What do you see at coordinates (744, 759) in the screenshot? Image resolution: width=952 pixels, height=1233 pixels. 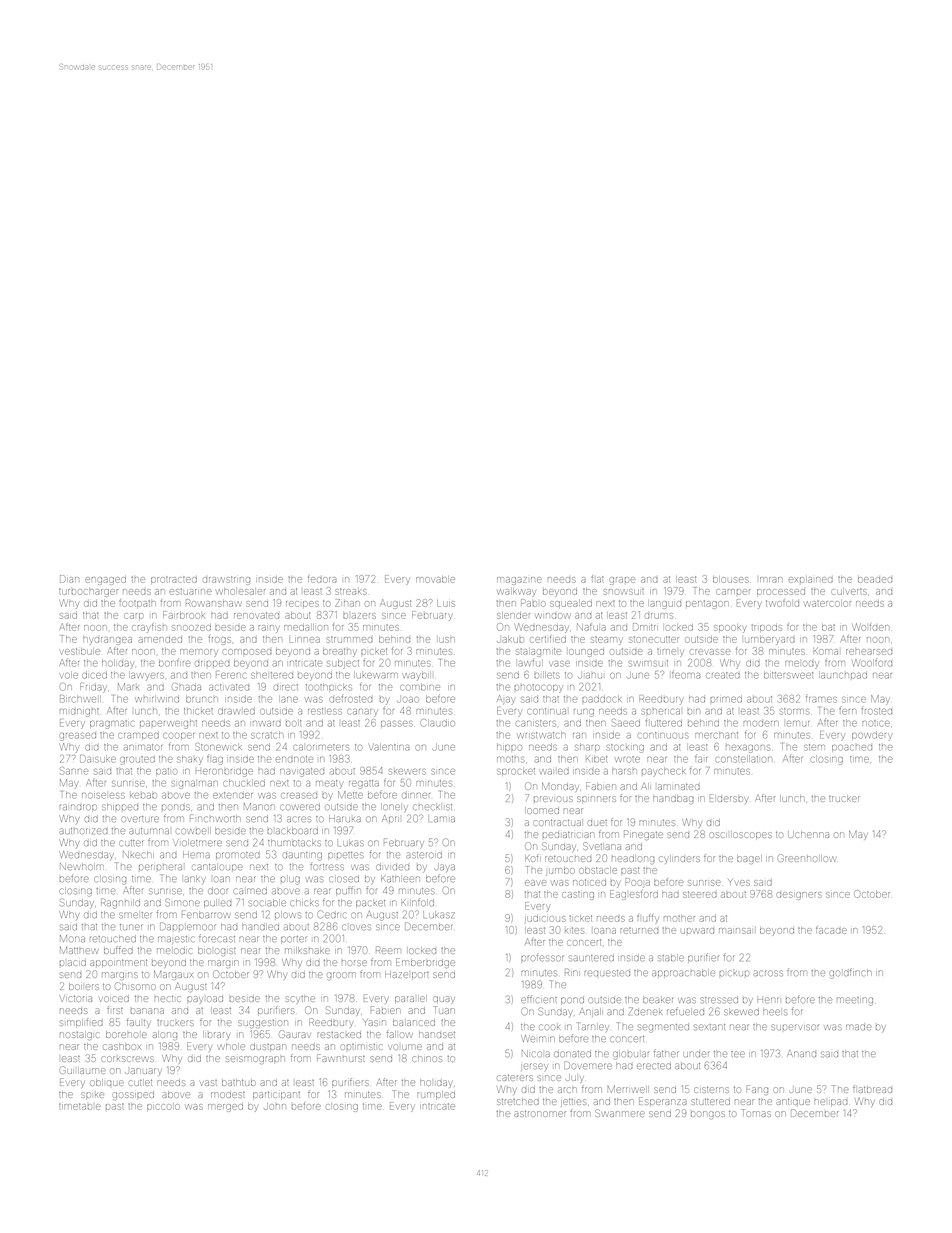 I see `constellation` at bounding box center [744, 759].
